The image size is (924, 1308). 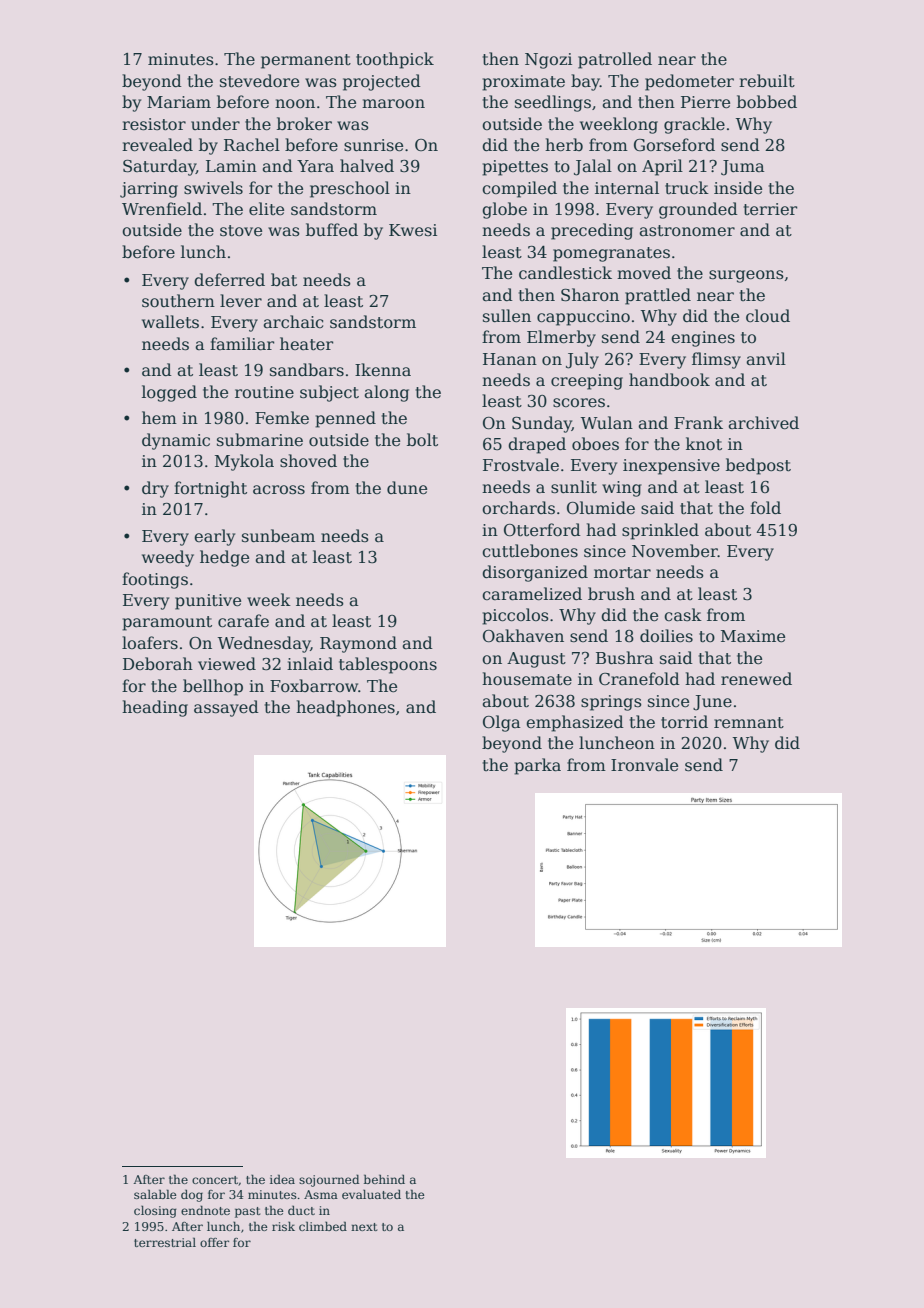 I want to click on Ironvale, so click(x=644, y=765).
